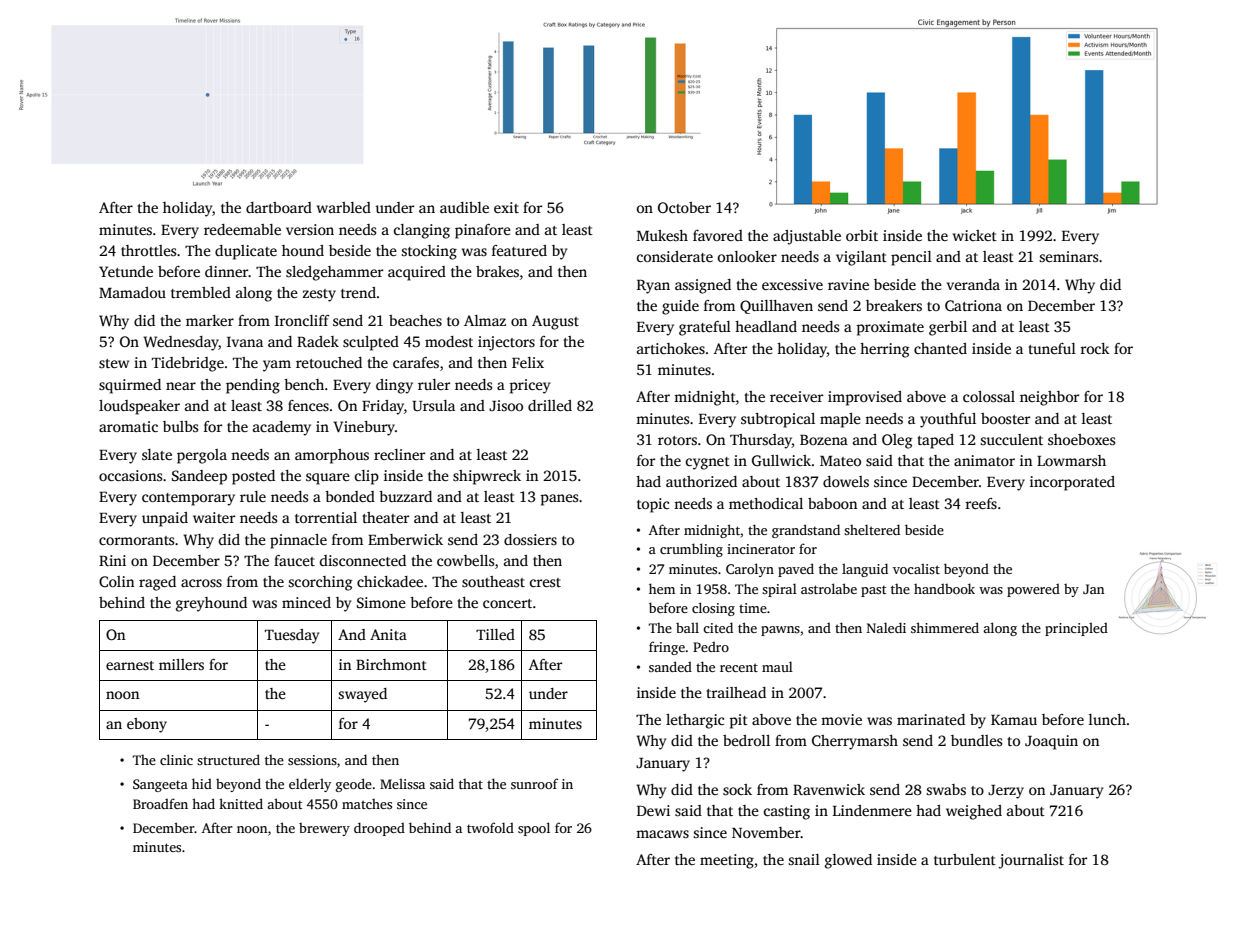 Image resolution: width=1233 pixels, height=952 pixels. Describe the element at coordinates (1011, 439) in the page. I see `succulent` at that location.
